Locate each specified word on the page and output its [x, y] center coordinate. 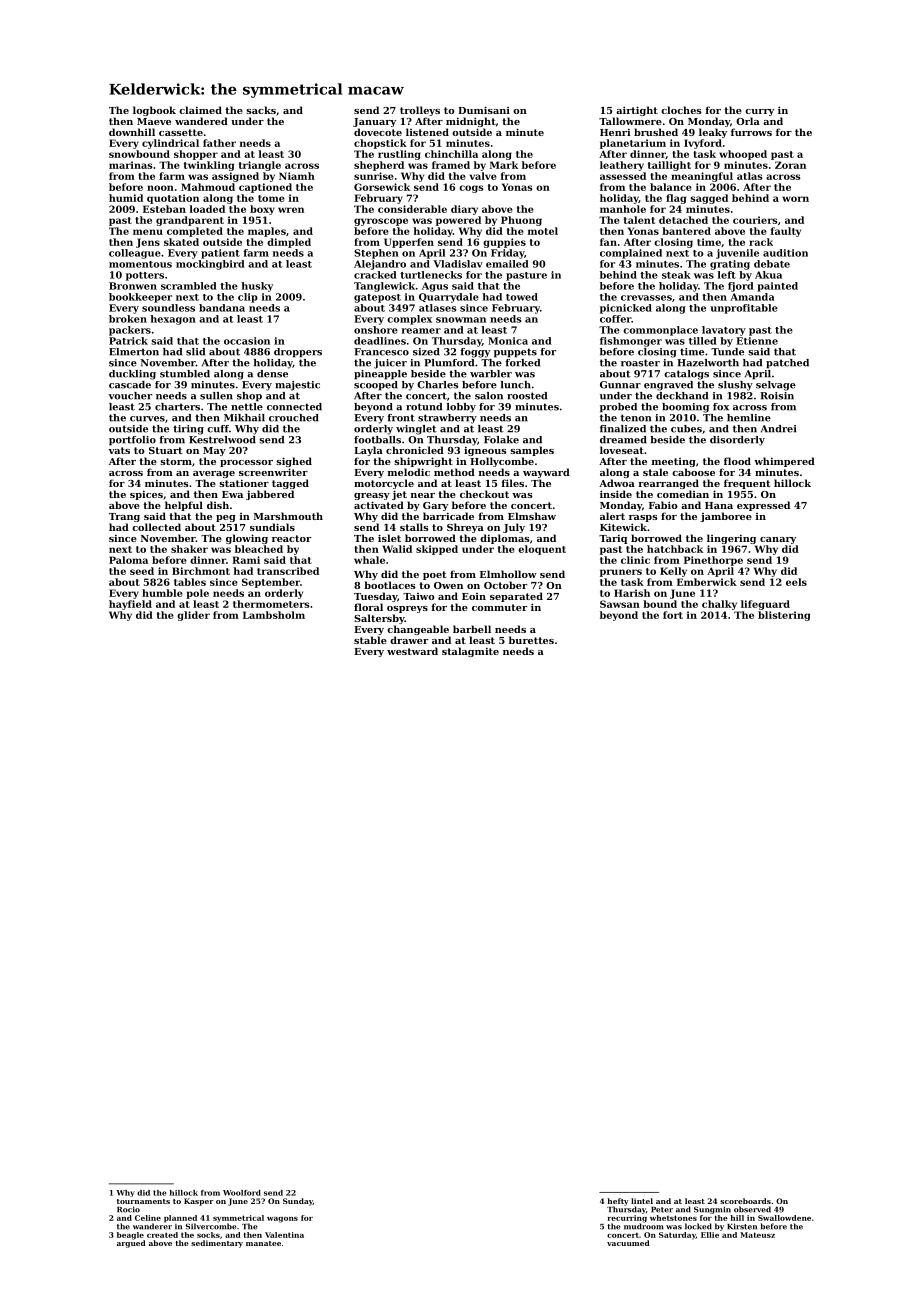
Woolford [242, 1193]
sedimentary [217, 1244]
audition [785, 253]
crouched [294, 418]
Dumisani [484, 110]
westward [412, 651]
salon [489, 396]
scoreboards [745, 1201]
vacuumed [628, 1243]
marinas [130, 165]
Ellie [710, 1235]
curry [759, 112]
